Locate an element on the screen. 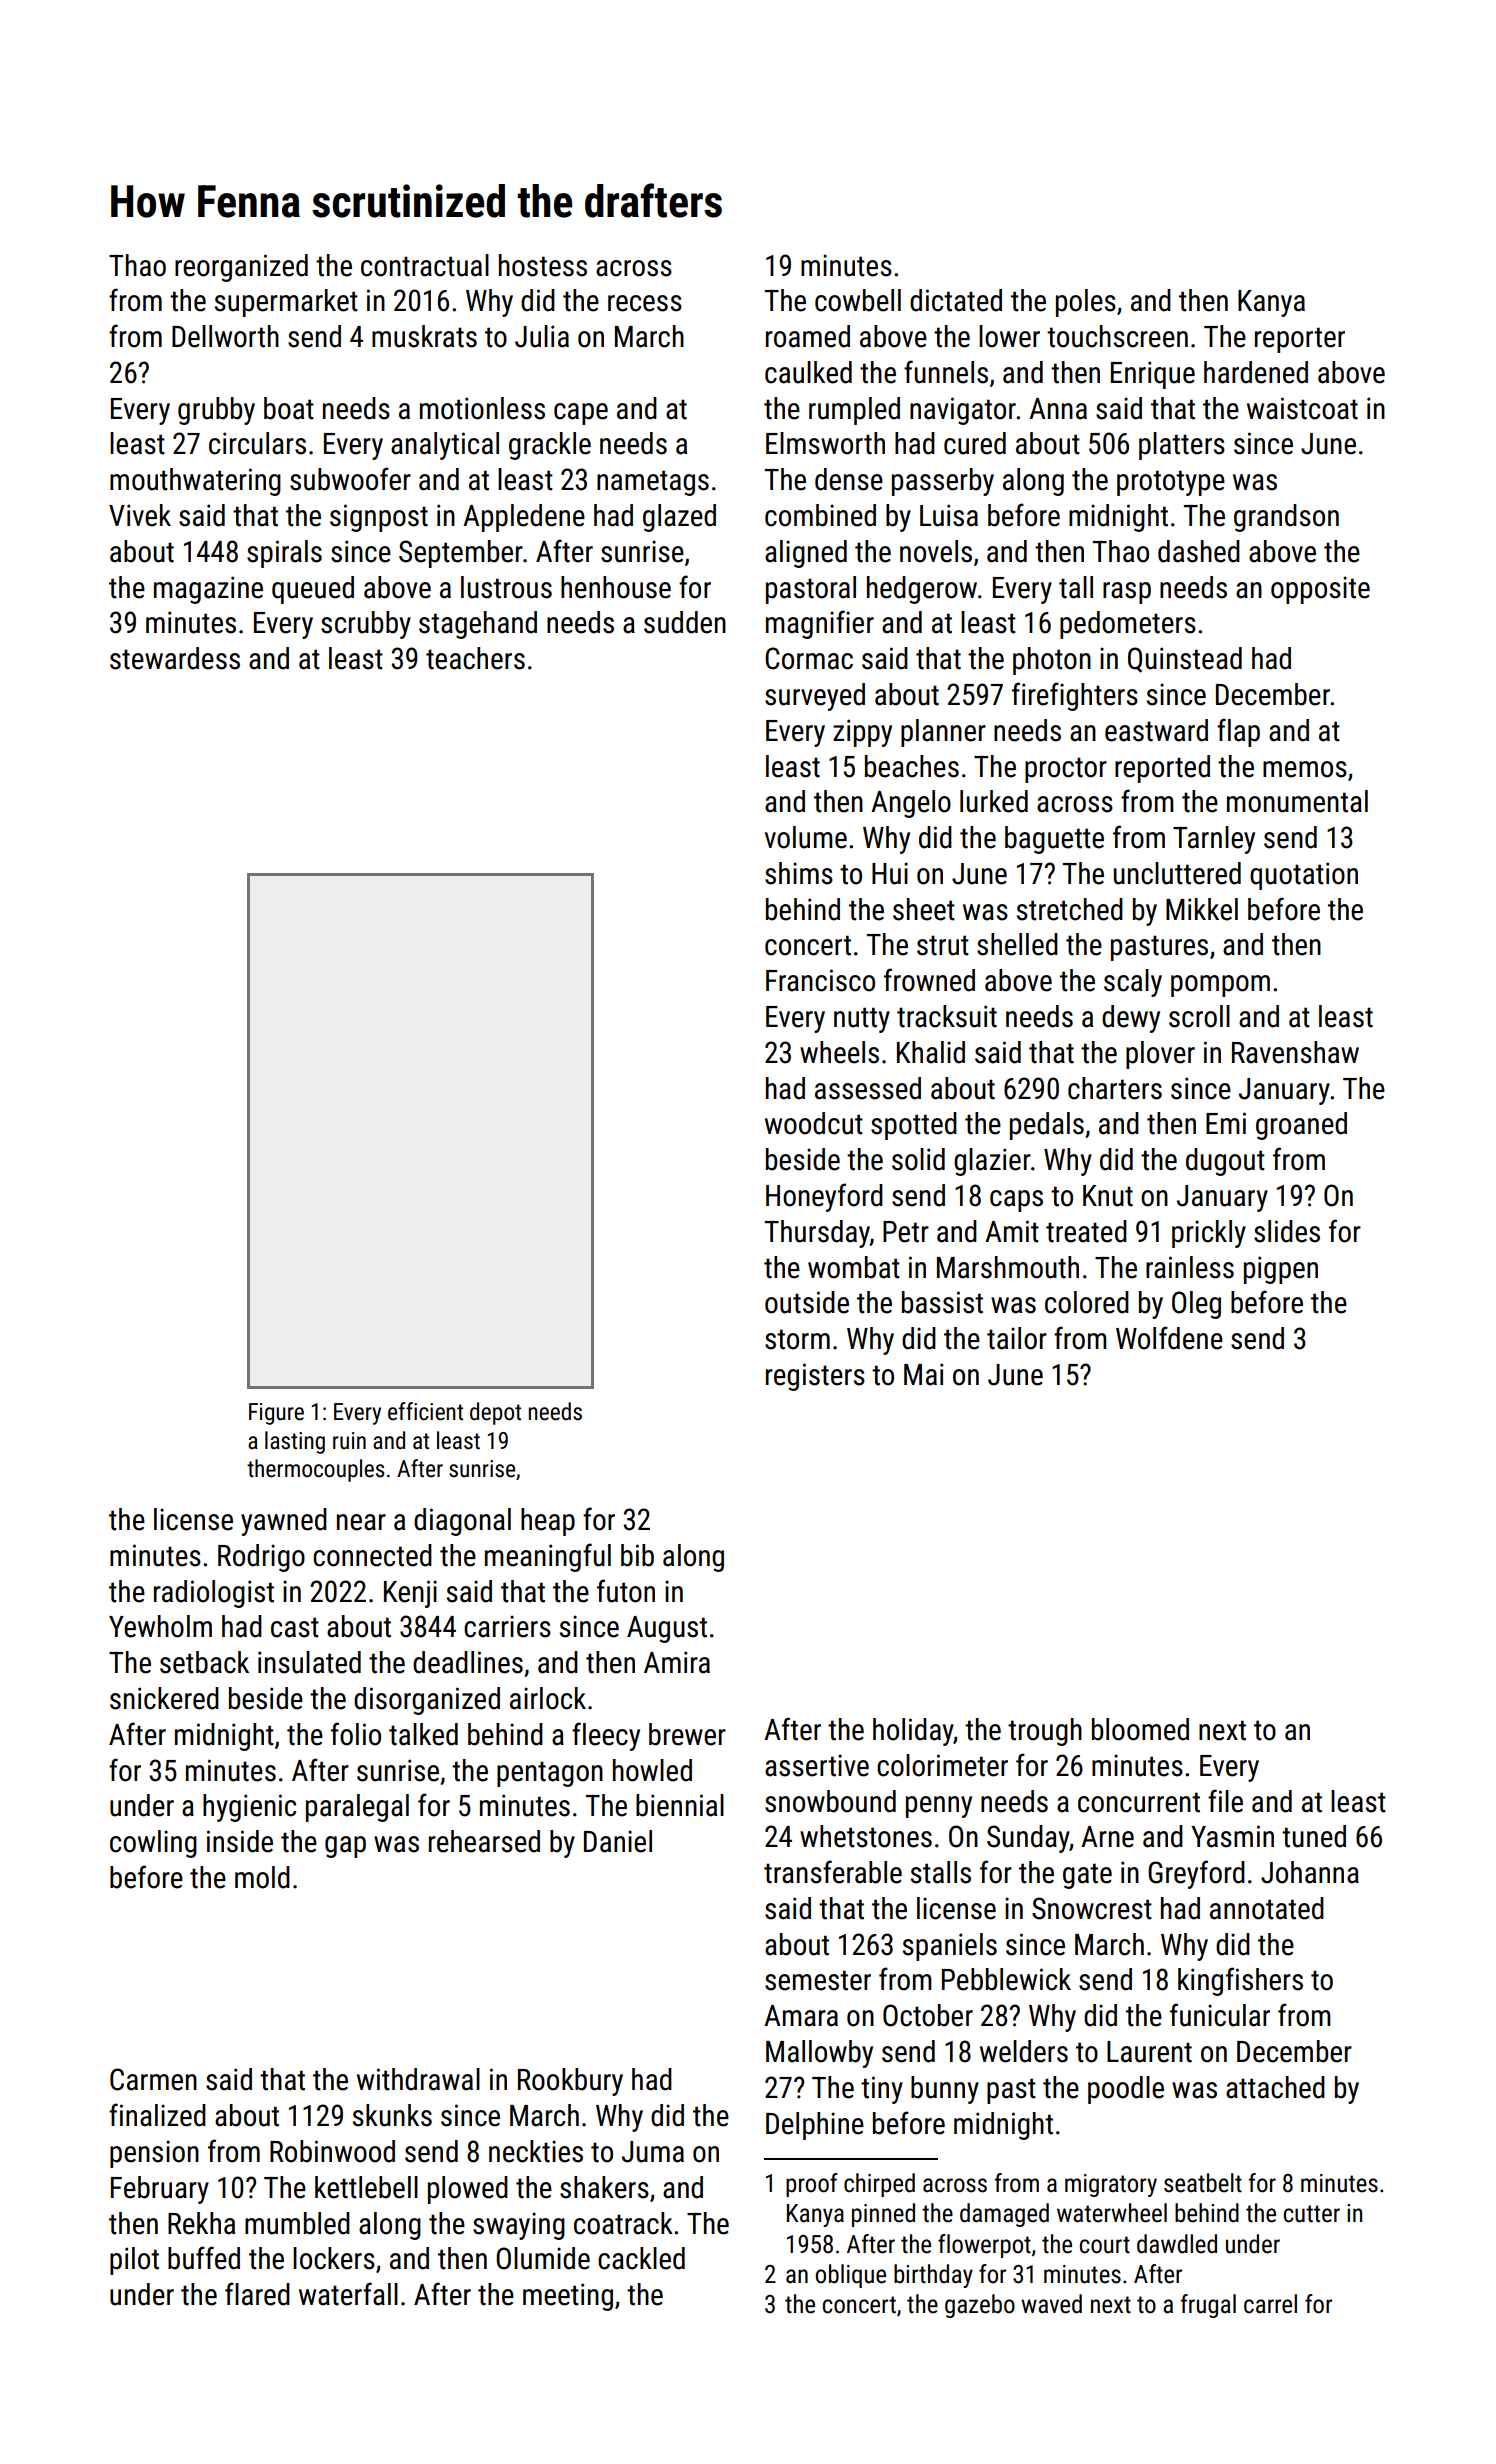  neckties is located at coordinates (536, 2151).
